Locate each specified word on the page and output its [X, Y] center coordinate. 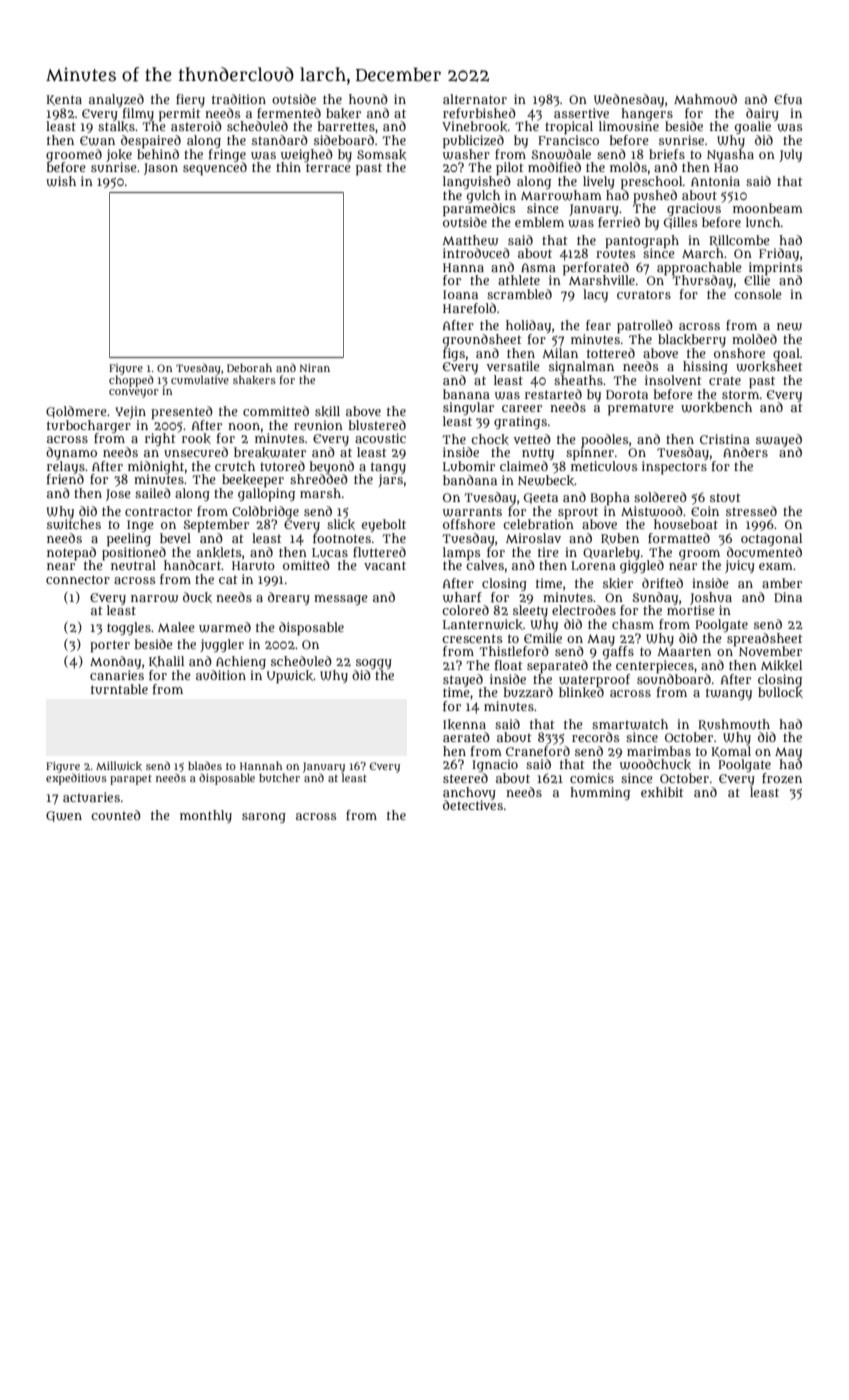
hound [368, 99]
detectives [473, 805]
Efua [788, 99]
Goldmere [76, 412]
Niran [315, 368]
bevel [175, 538]
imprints [775, 268]
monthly [206, 816]
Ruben [620, 539]
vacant [385, 565]
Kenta [64, 100]
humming [600, 793]
